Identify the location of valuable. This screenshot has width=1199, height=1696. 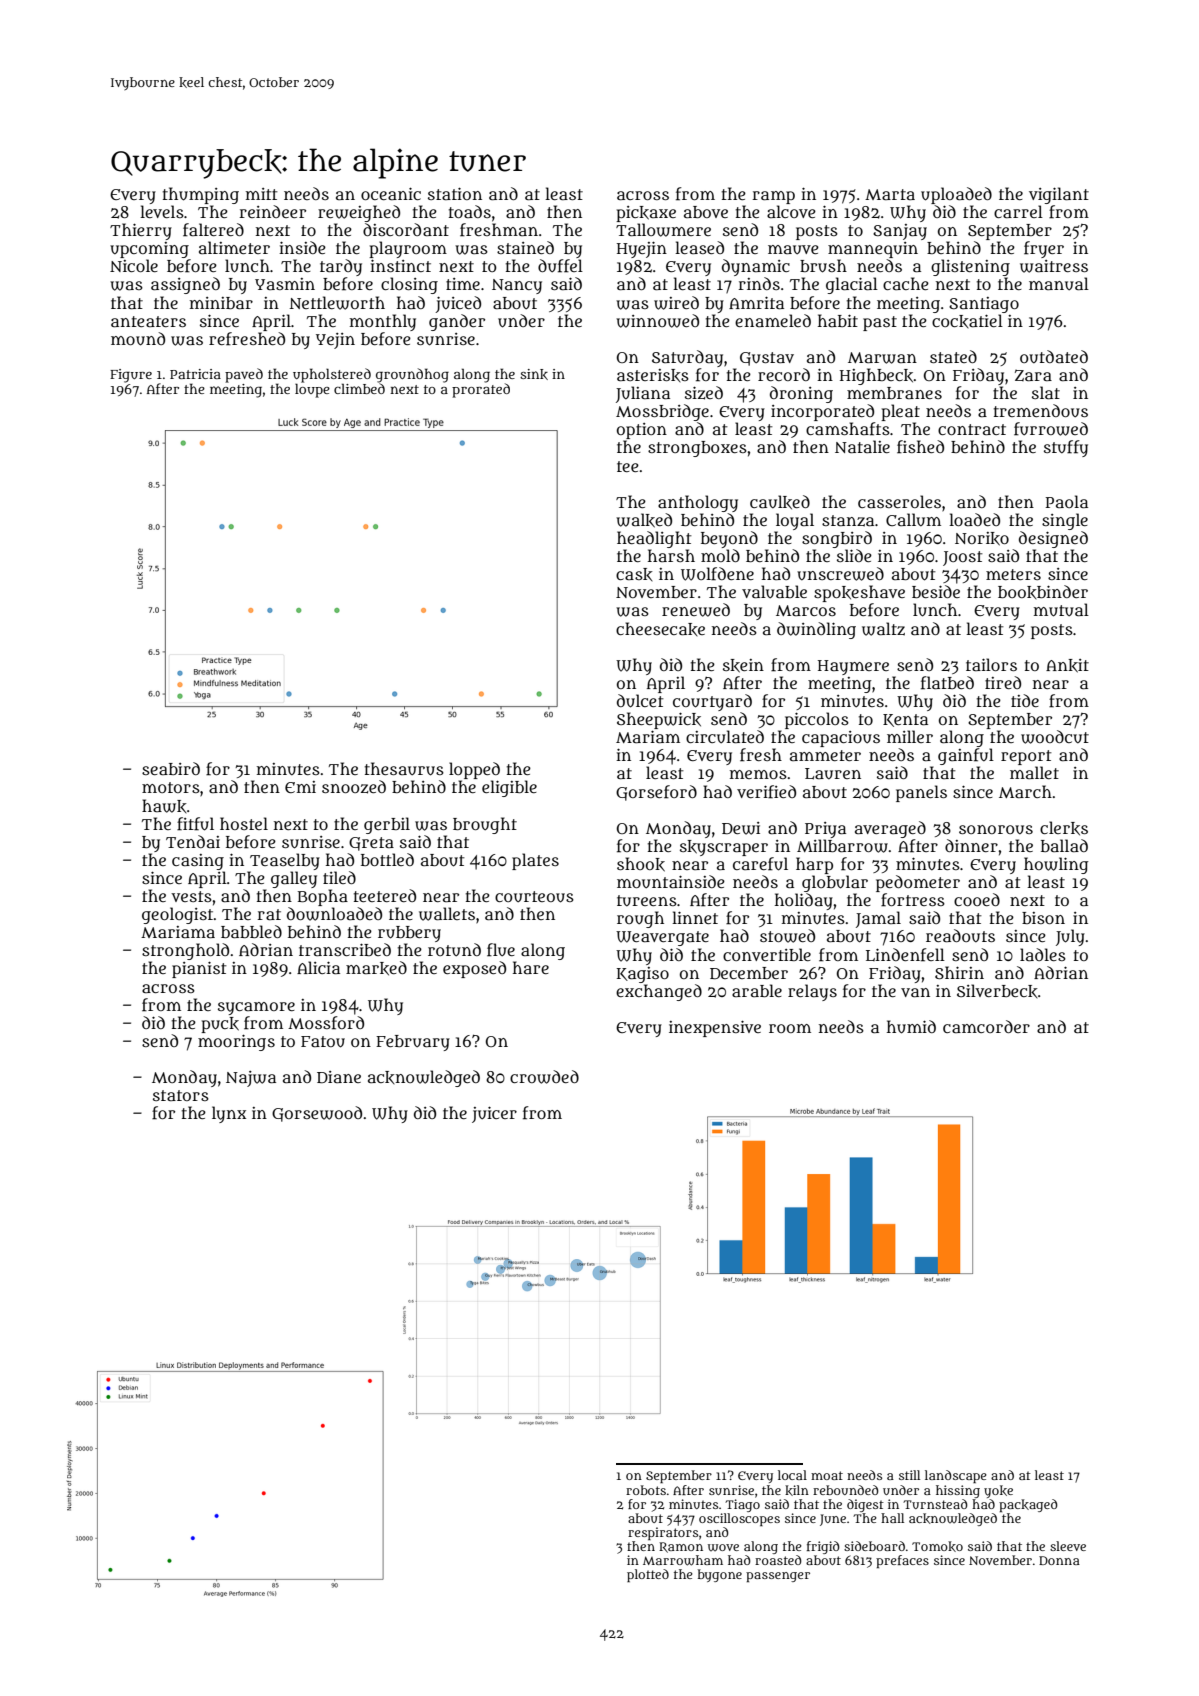
(774, 591).
